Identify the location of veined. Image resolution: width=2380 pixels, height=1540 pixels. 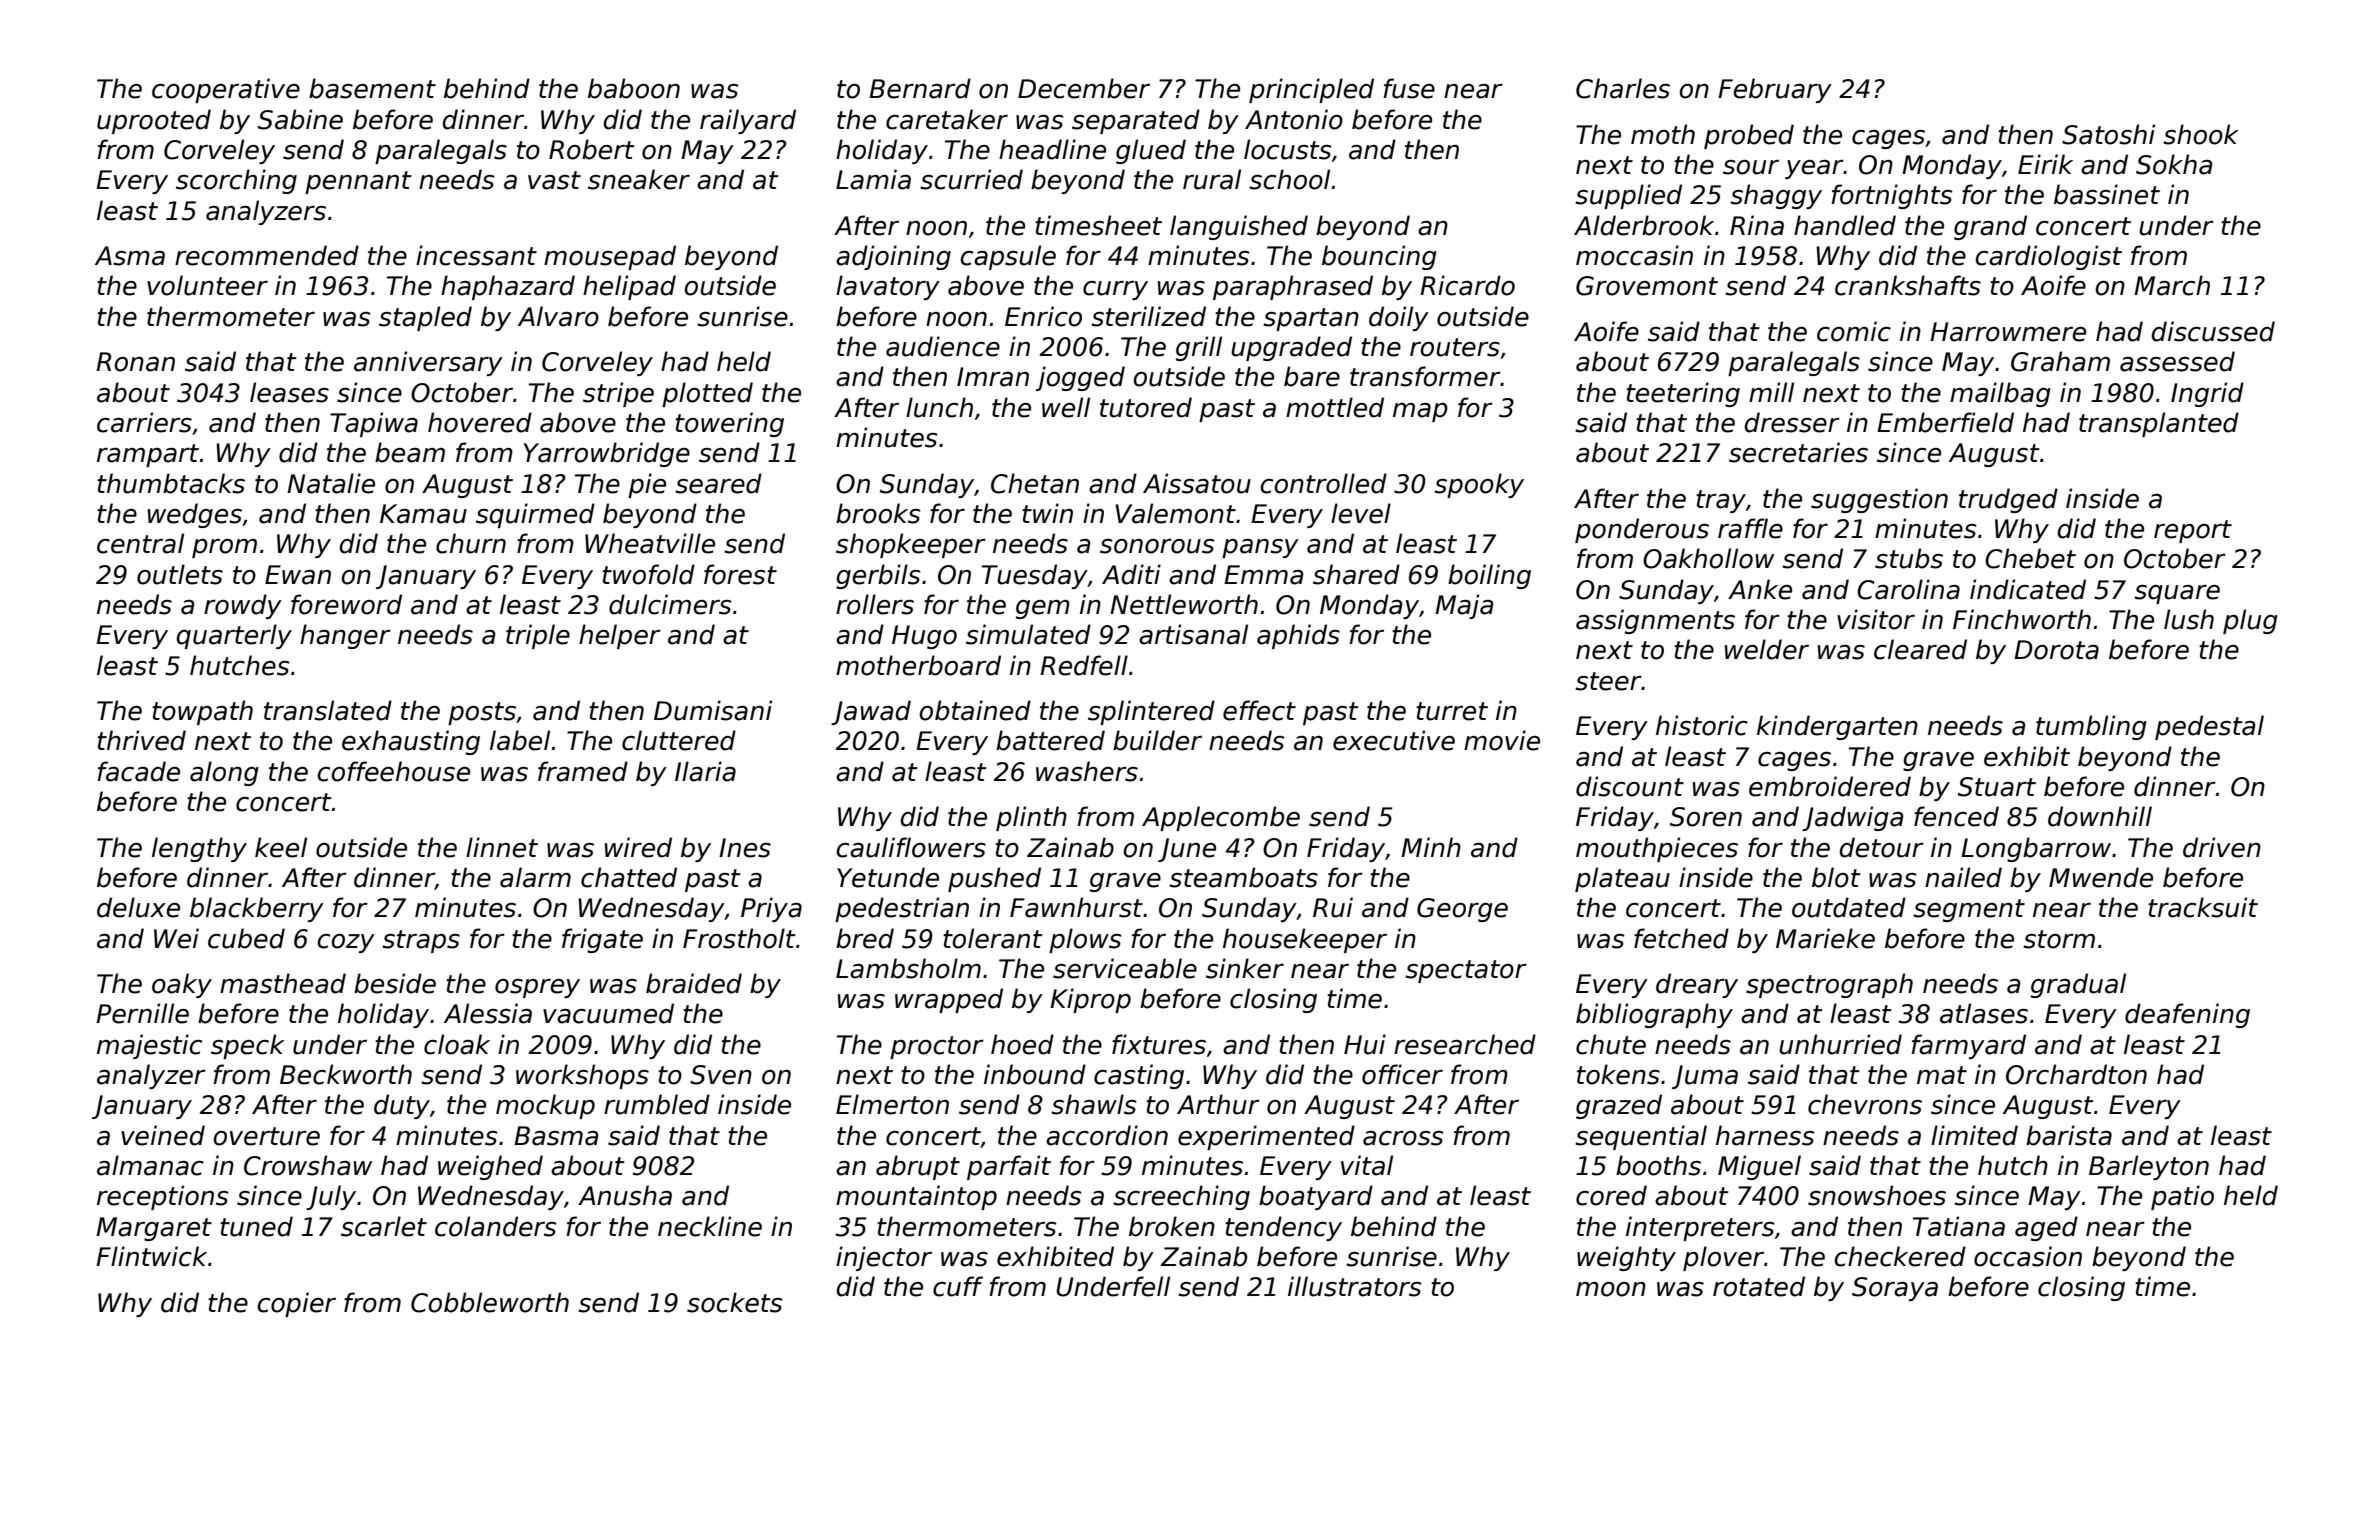
(163, 1135).
